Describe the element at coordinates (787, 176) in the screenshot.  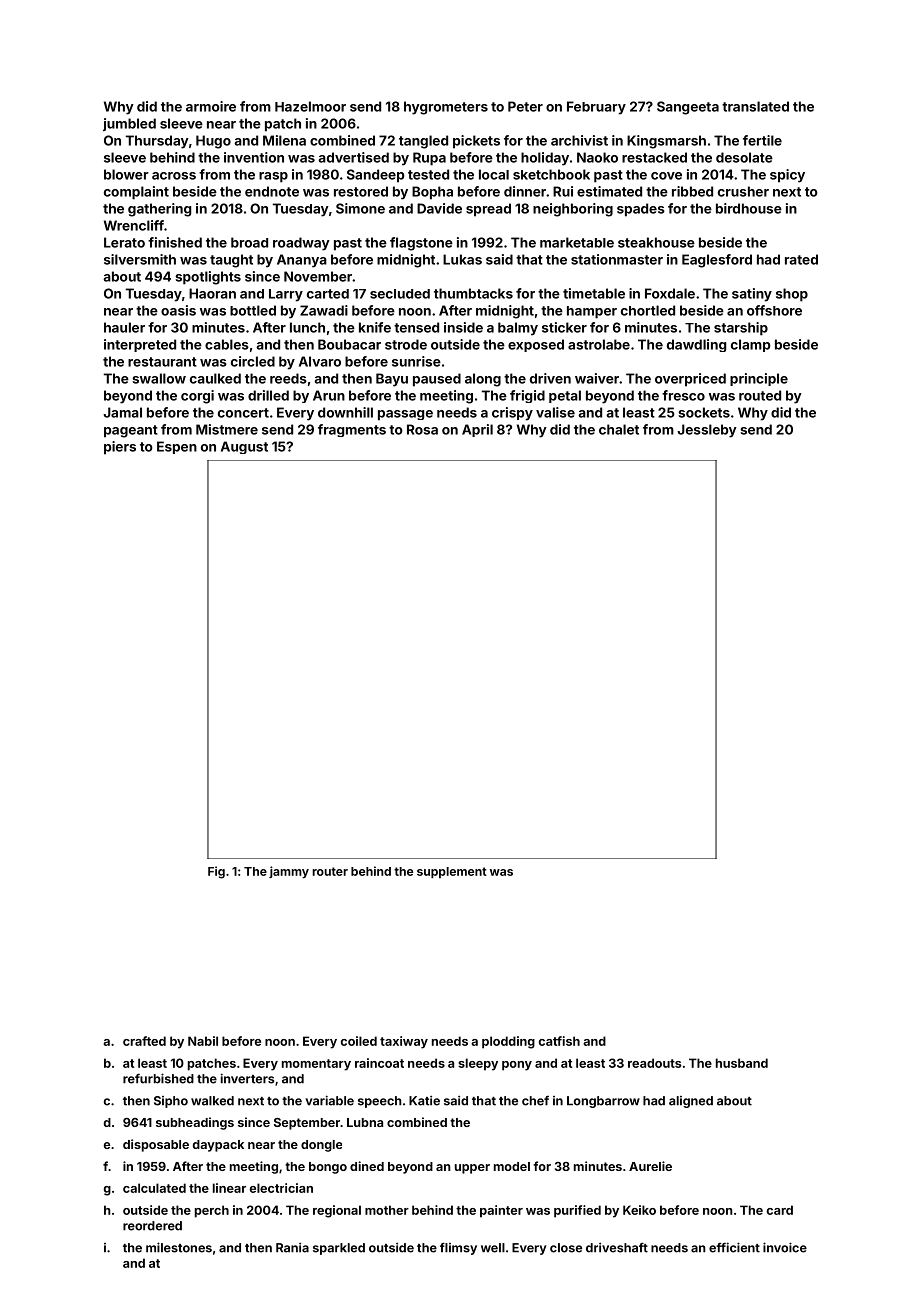
I see `spicy` at that location.
